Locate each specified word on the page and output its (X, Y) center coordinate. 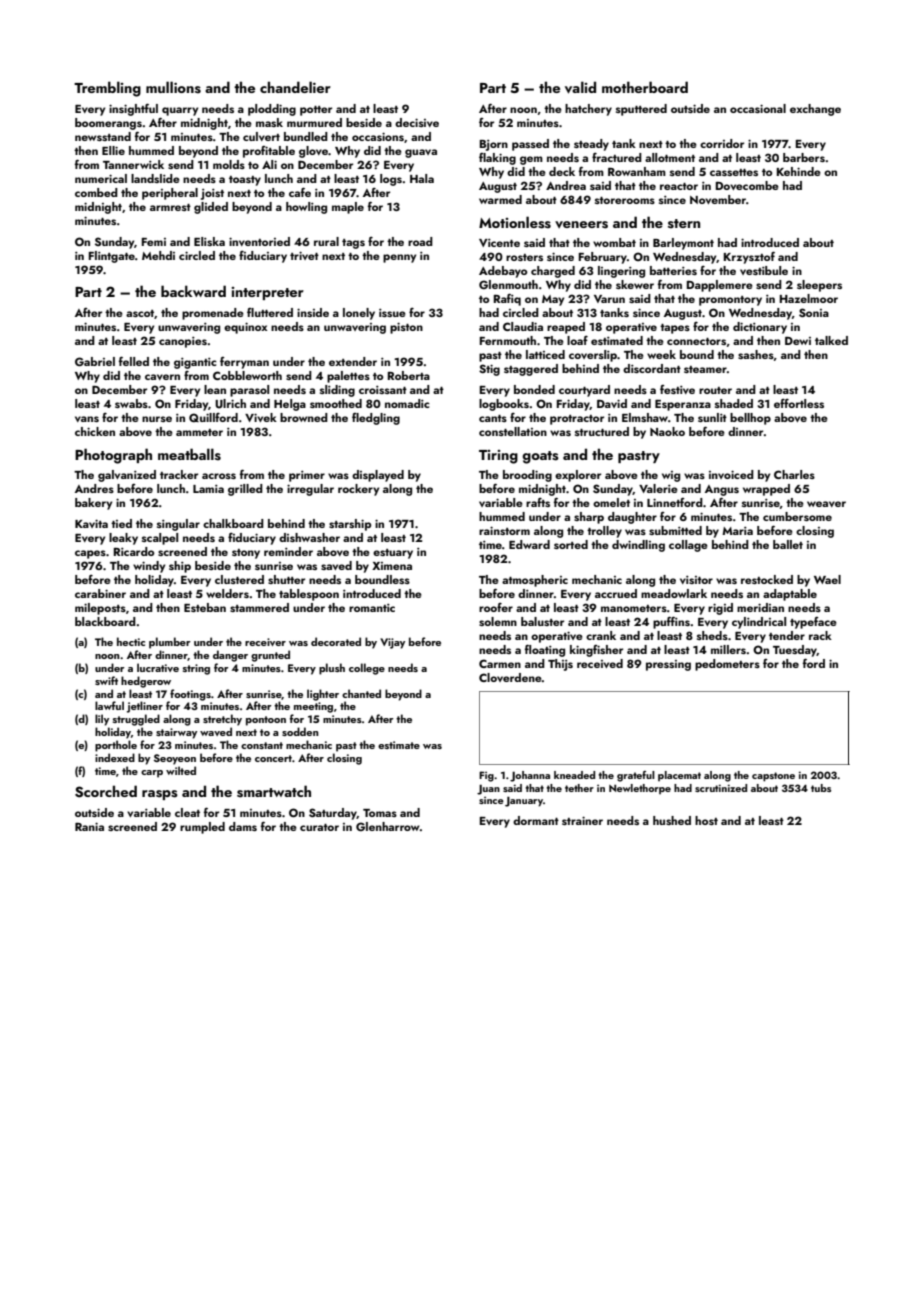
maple (348, 208)
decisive (417, 122)
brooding (527, 476)
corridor (722, 143)
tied (121, 523)
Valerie (658, 488)
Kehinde (799, 171)
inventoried (259, 241)
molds (229, 164)
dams (243, 826)
